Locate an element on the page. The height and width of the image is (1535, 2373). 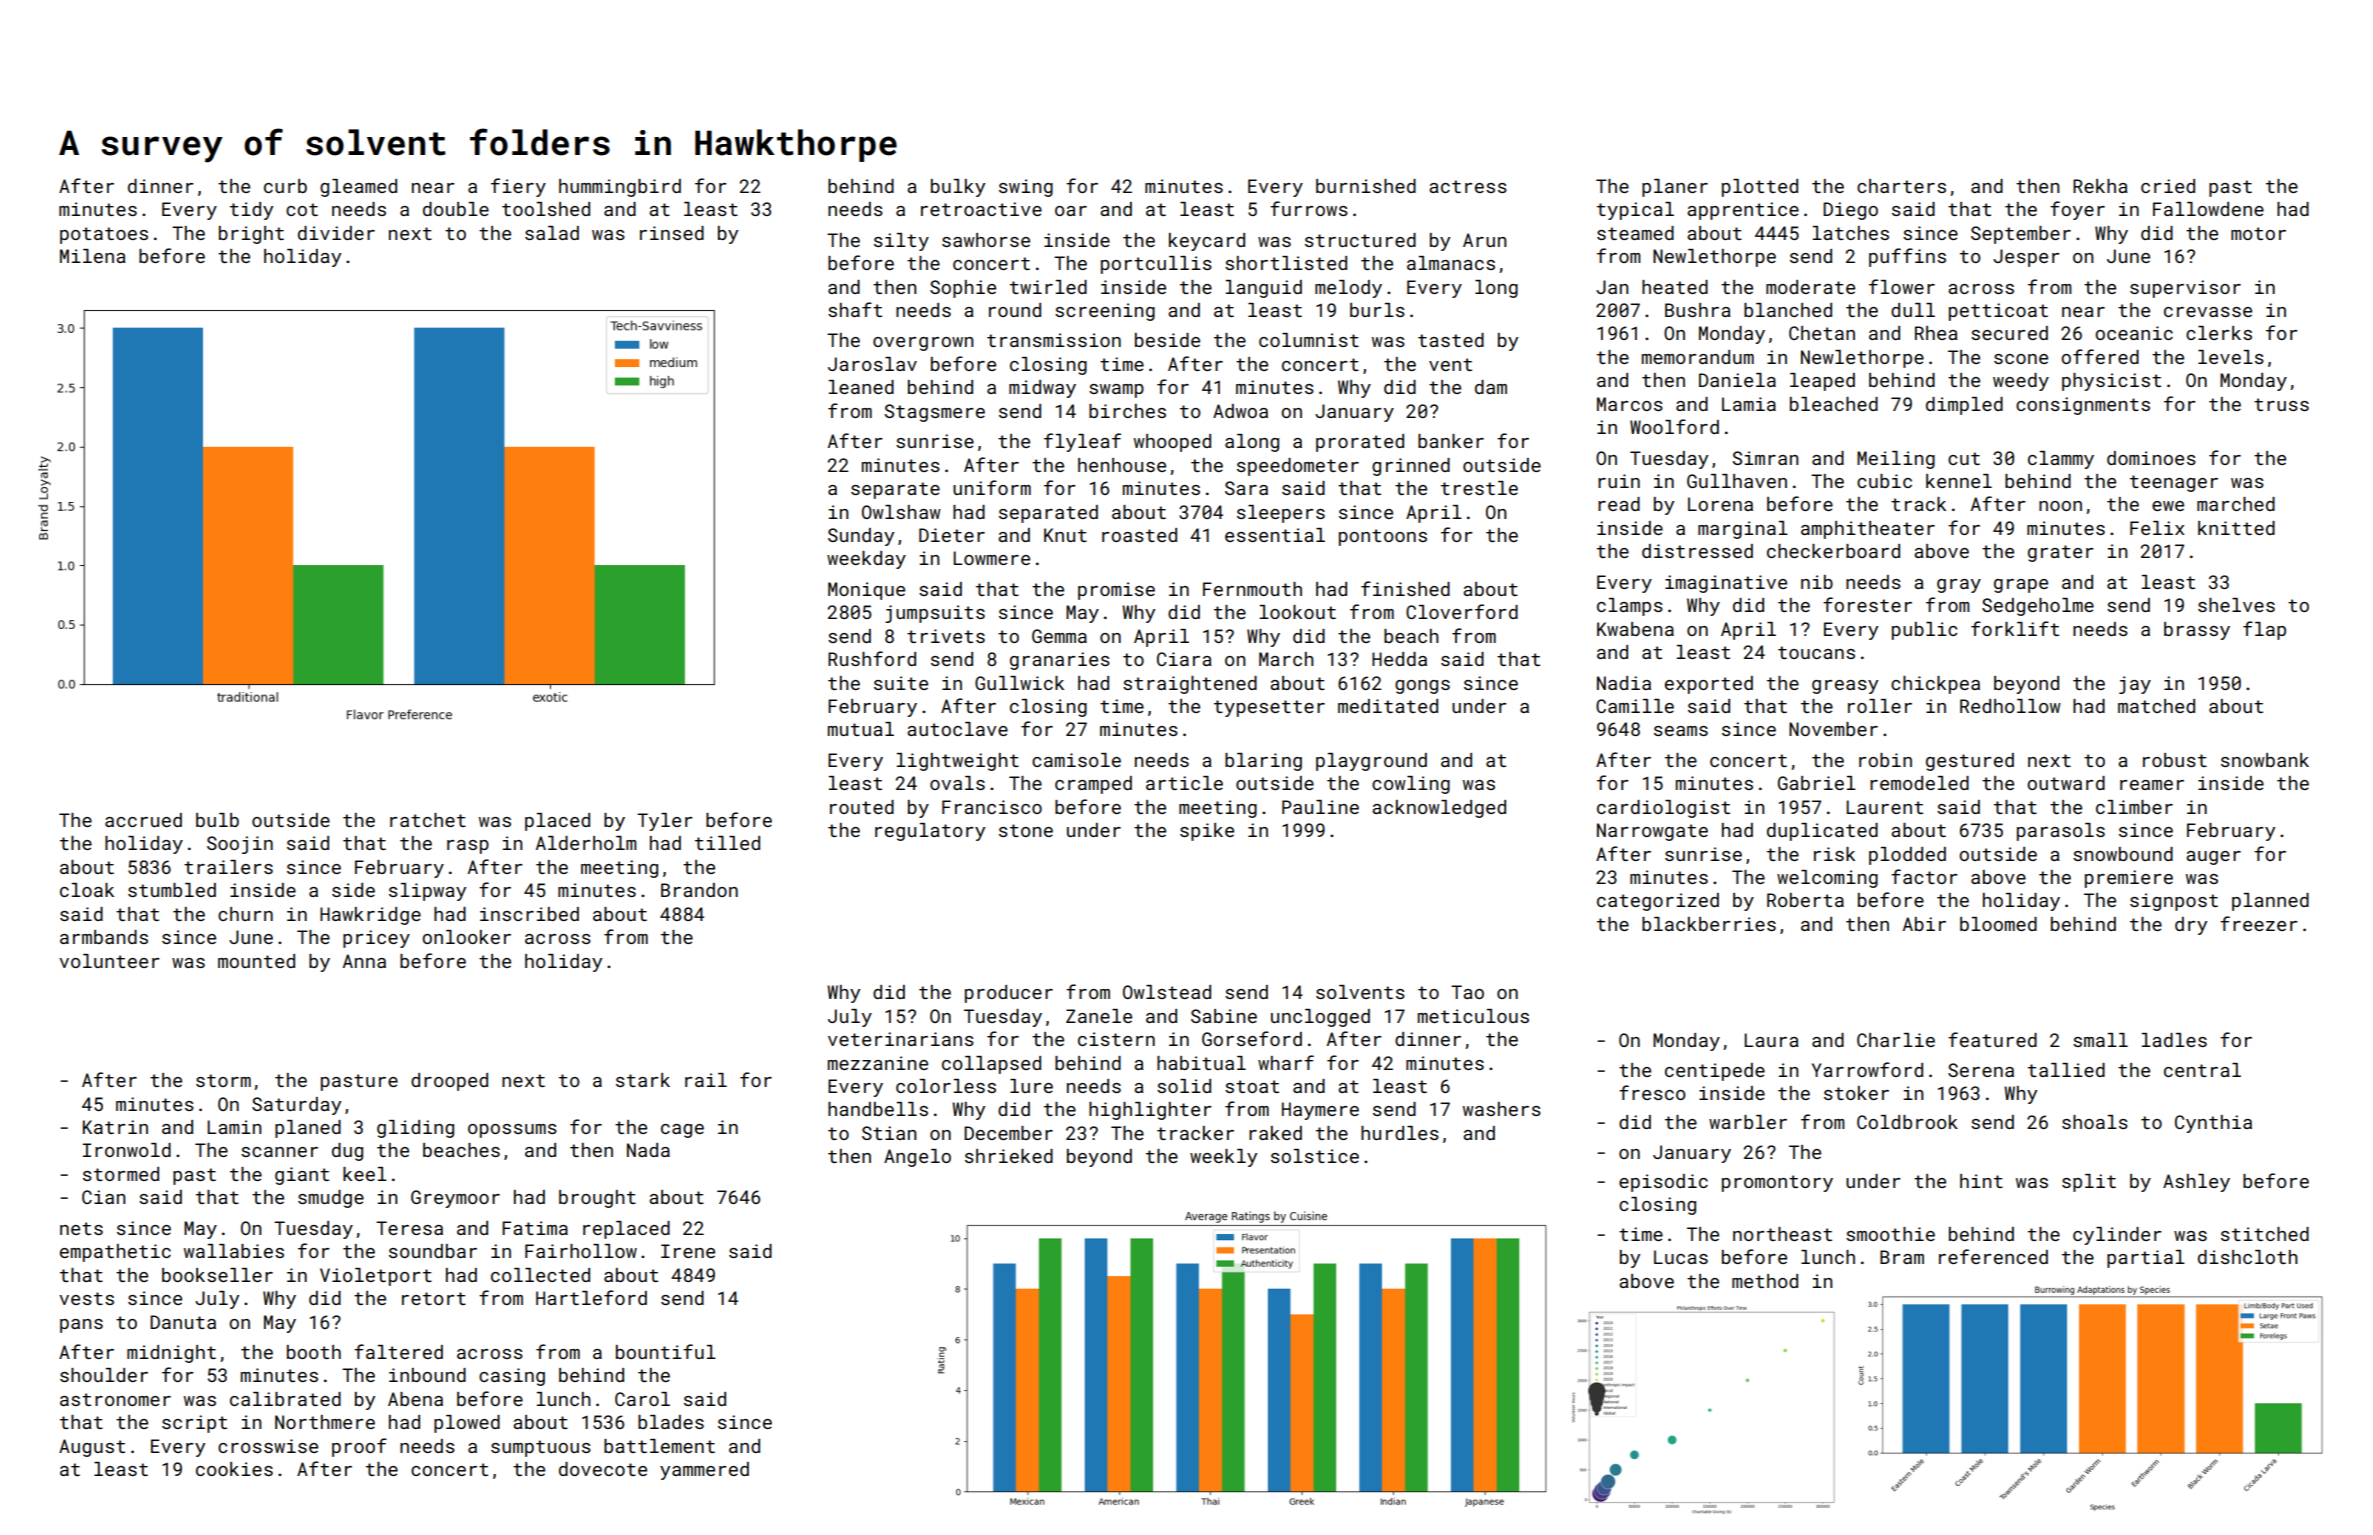
weekday is located at coordinates (866, 560).
